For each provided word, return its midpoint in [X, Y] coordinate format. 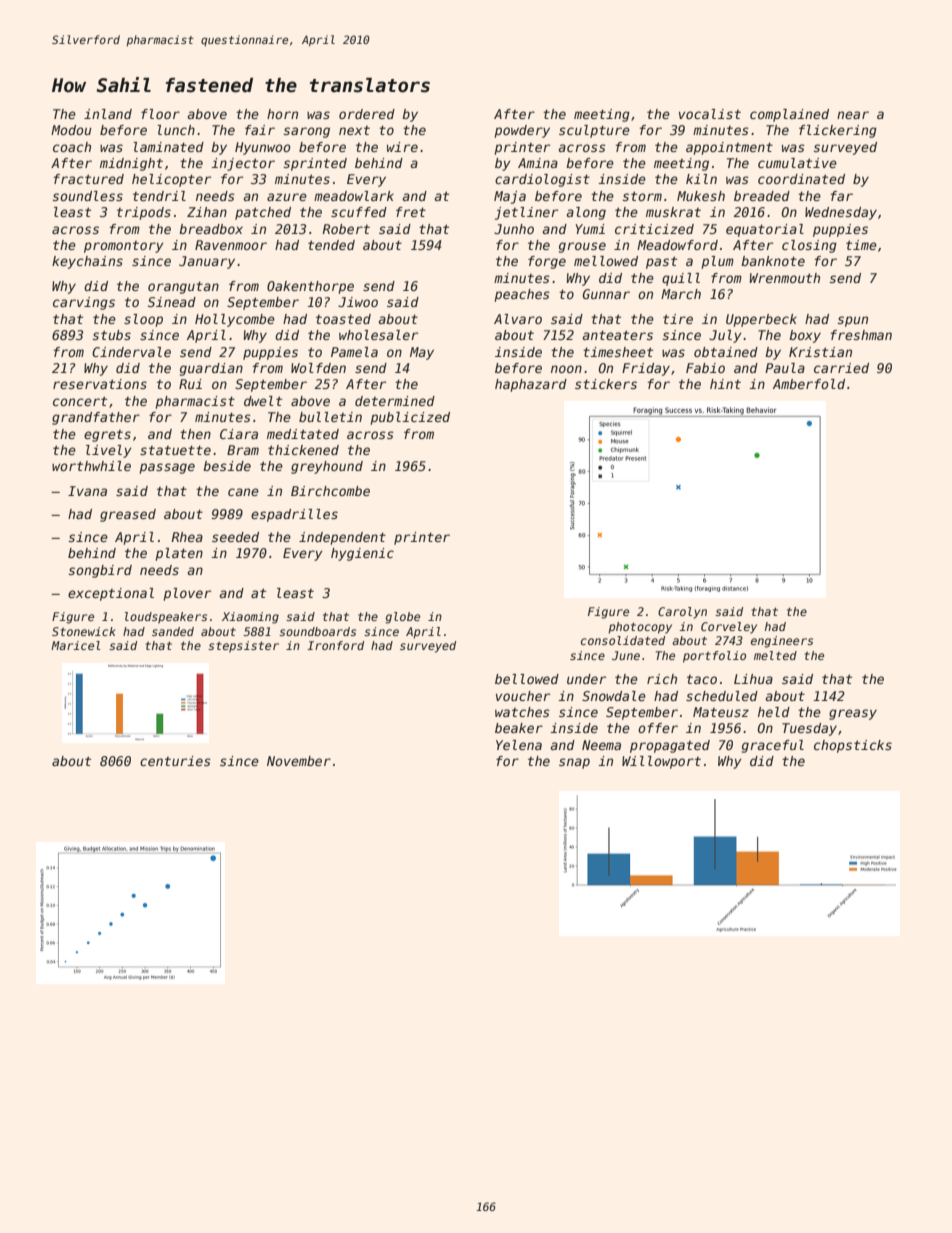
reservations [100, 384]
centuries [175, 761]
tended [331, 245]
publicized [410, 418]
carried [841, 368]
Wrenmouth [785, 278]
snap [574, 763]
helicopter [171, 180]
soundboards [317, 631]
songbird [100, 571]
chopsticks [853, 746]
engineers [782, 642]
